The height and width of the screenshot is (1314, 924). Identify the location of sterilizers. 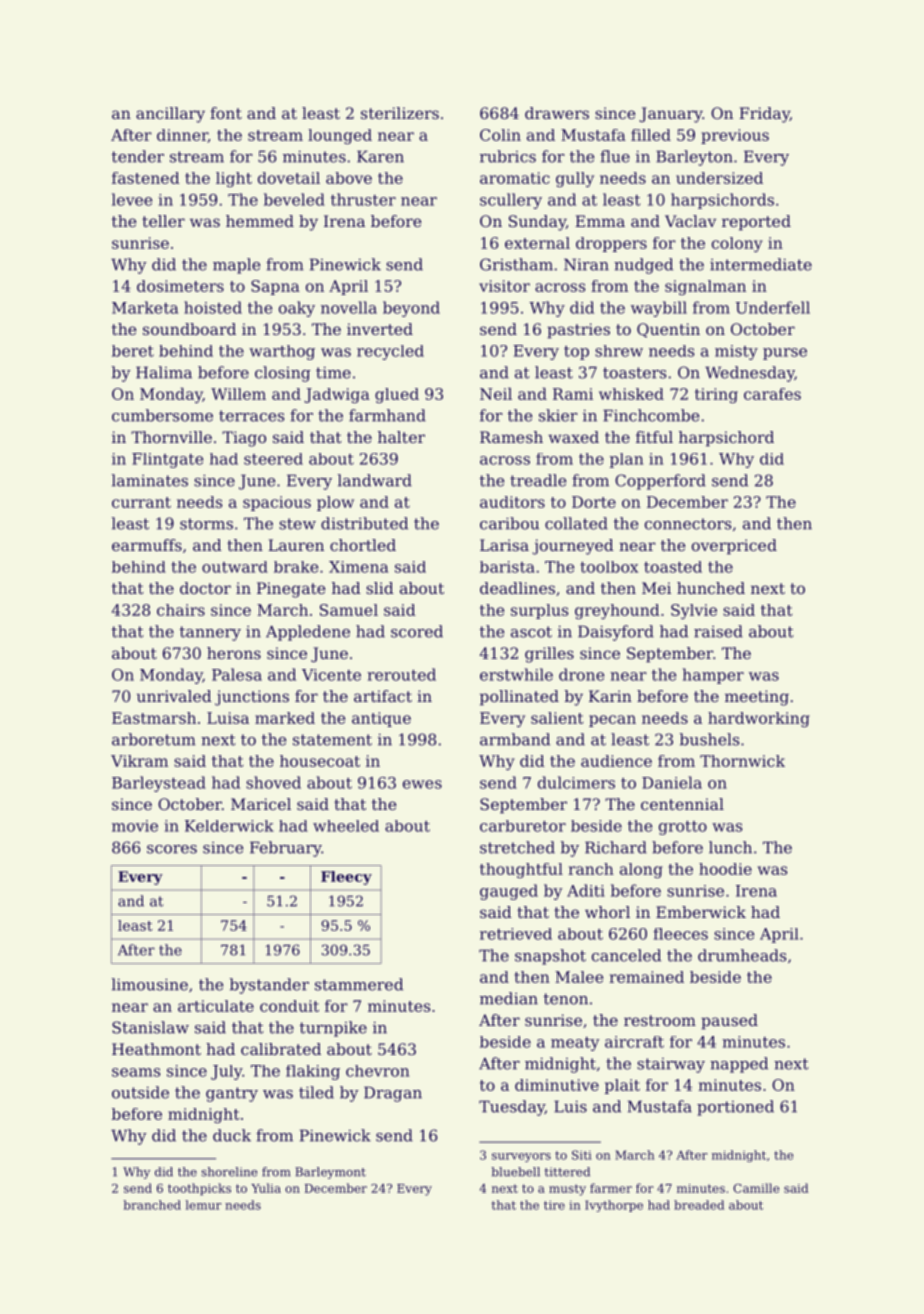
(400, 113).
